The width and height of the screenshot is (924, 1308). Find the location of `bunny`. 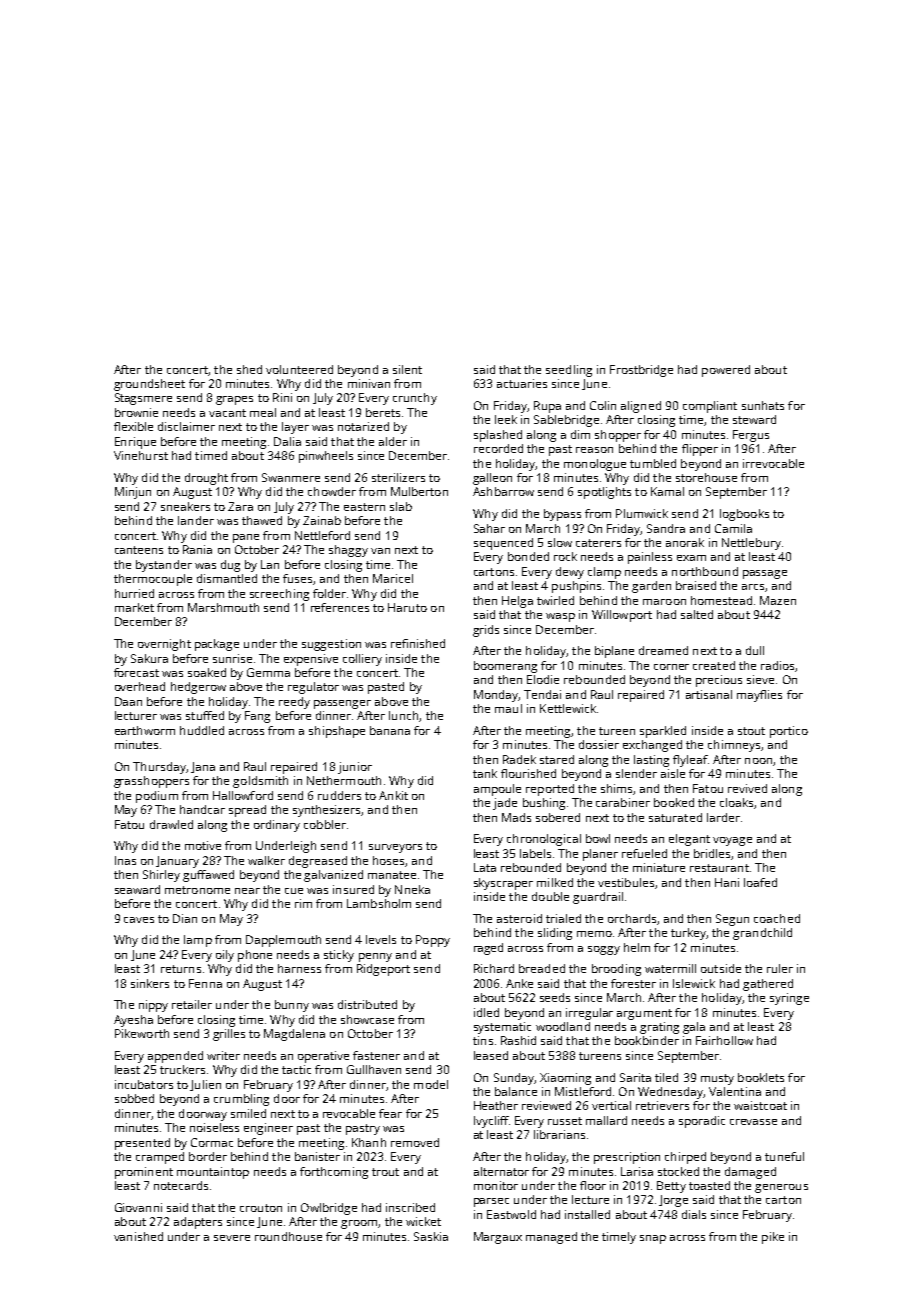

bunny is located at coordinates (292, 1006).
